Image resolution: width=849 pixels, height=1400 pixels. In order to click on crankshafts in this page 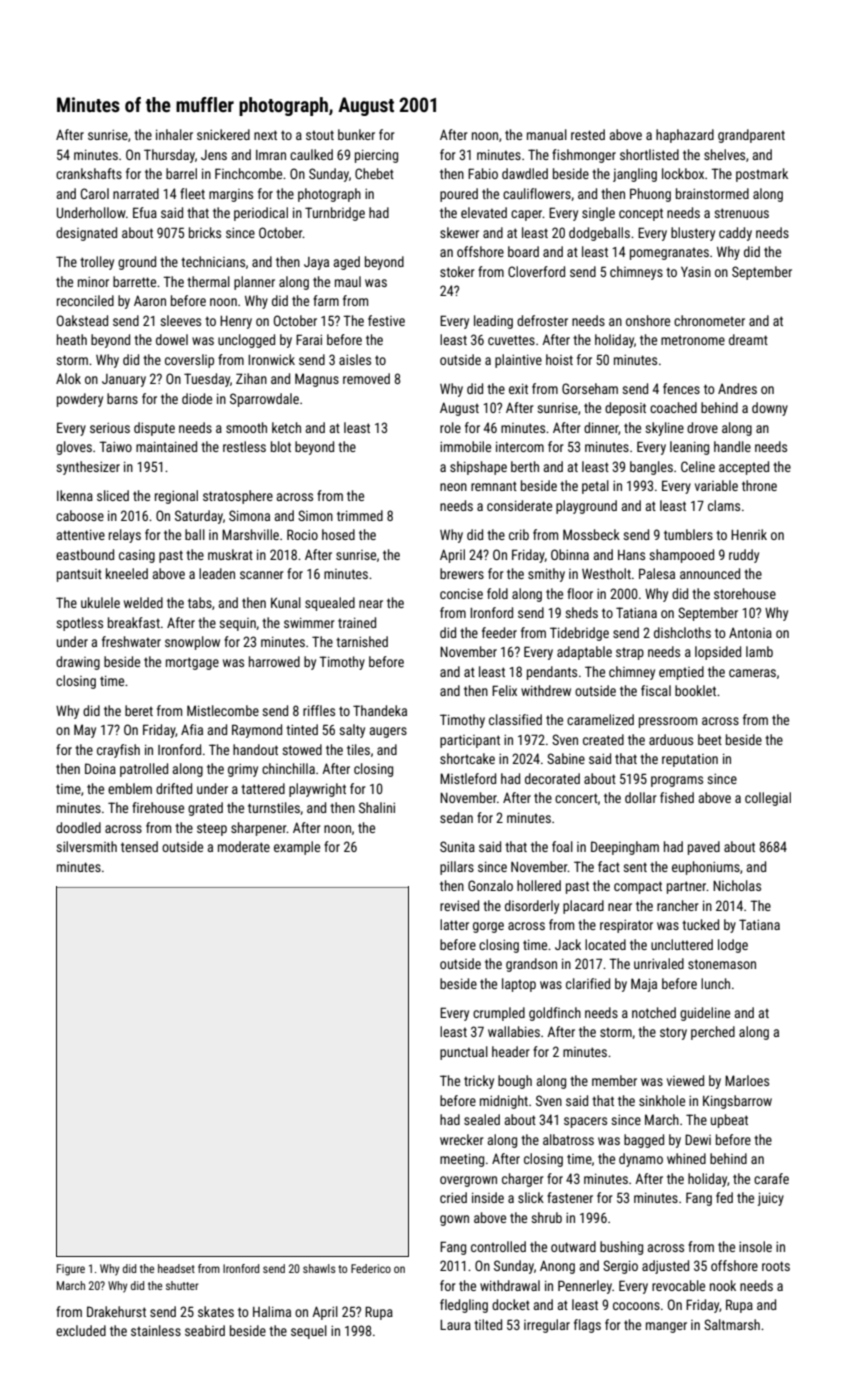, I will do `click(89, 173)`.
